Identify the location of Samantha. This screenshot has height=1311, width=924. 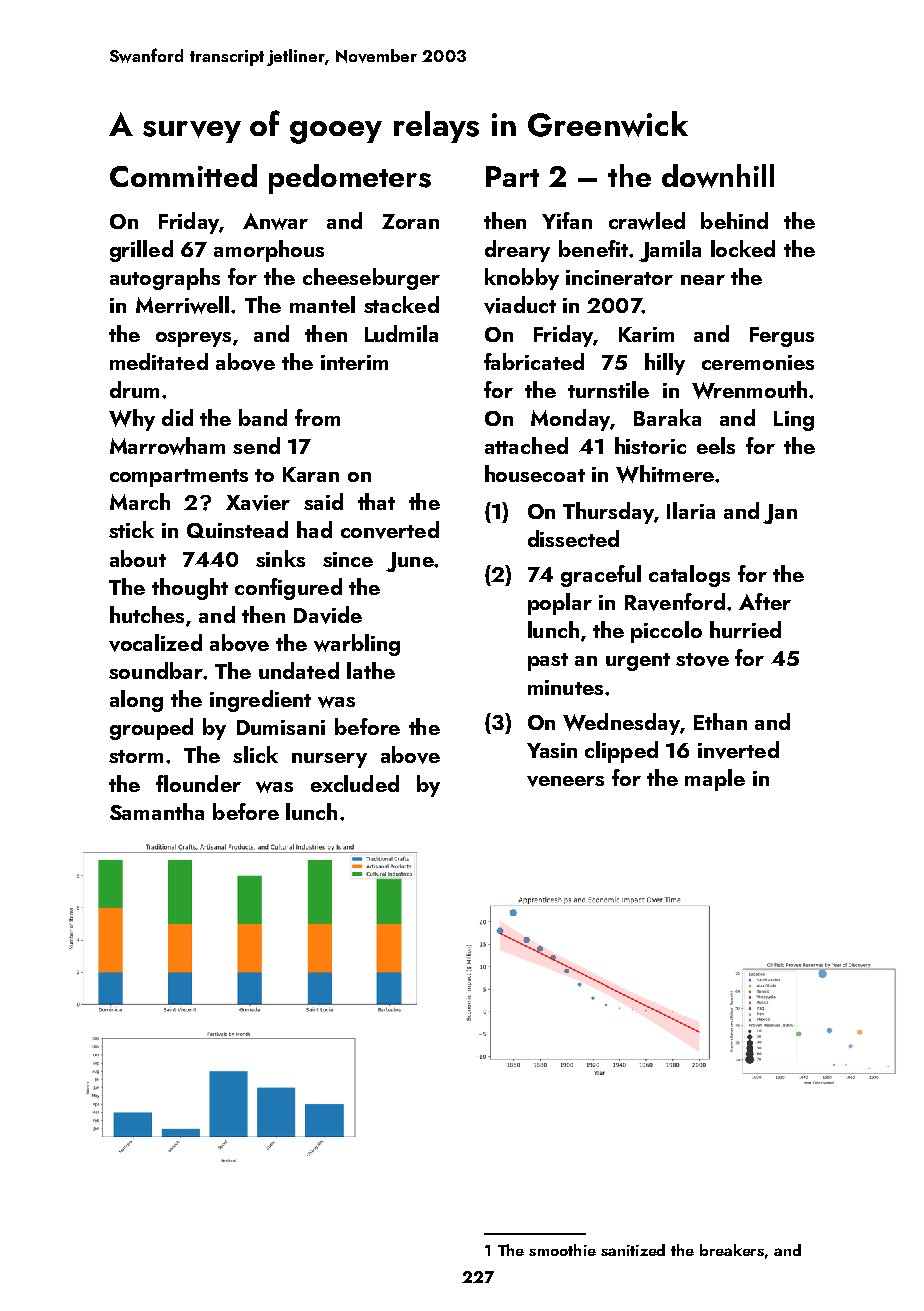
(157, 811).
